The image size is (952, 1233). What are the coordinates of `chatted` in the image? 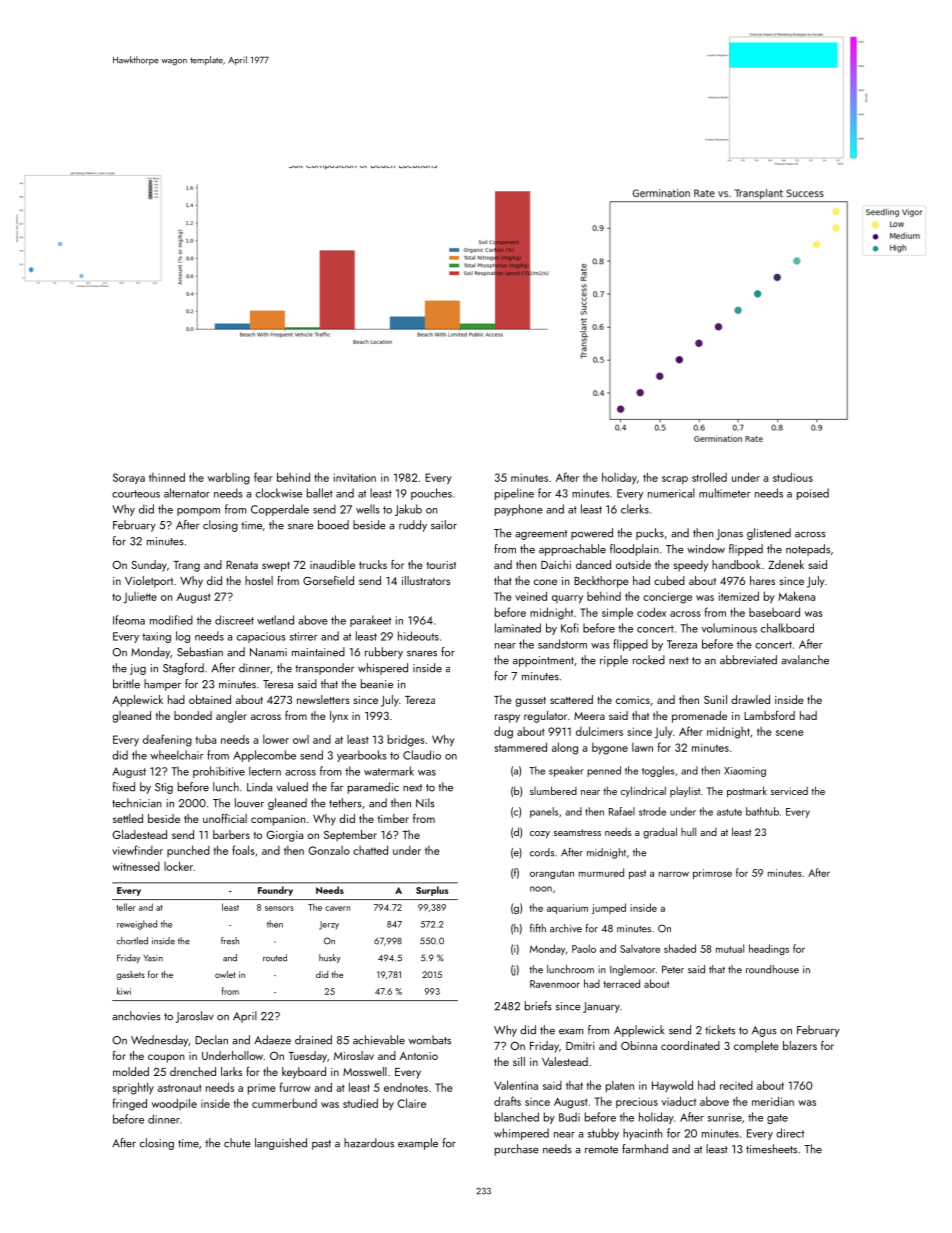 It's located at (370, 850).
